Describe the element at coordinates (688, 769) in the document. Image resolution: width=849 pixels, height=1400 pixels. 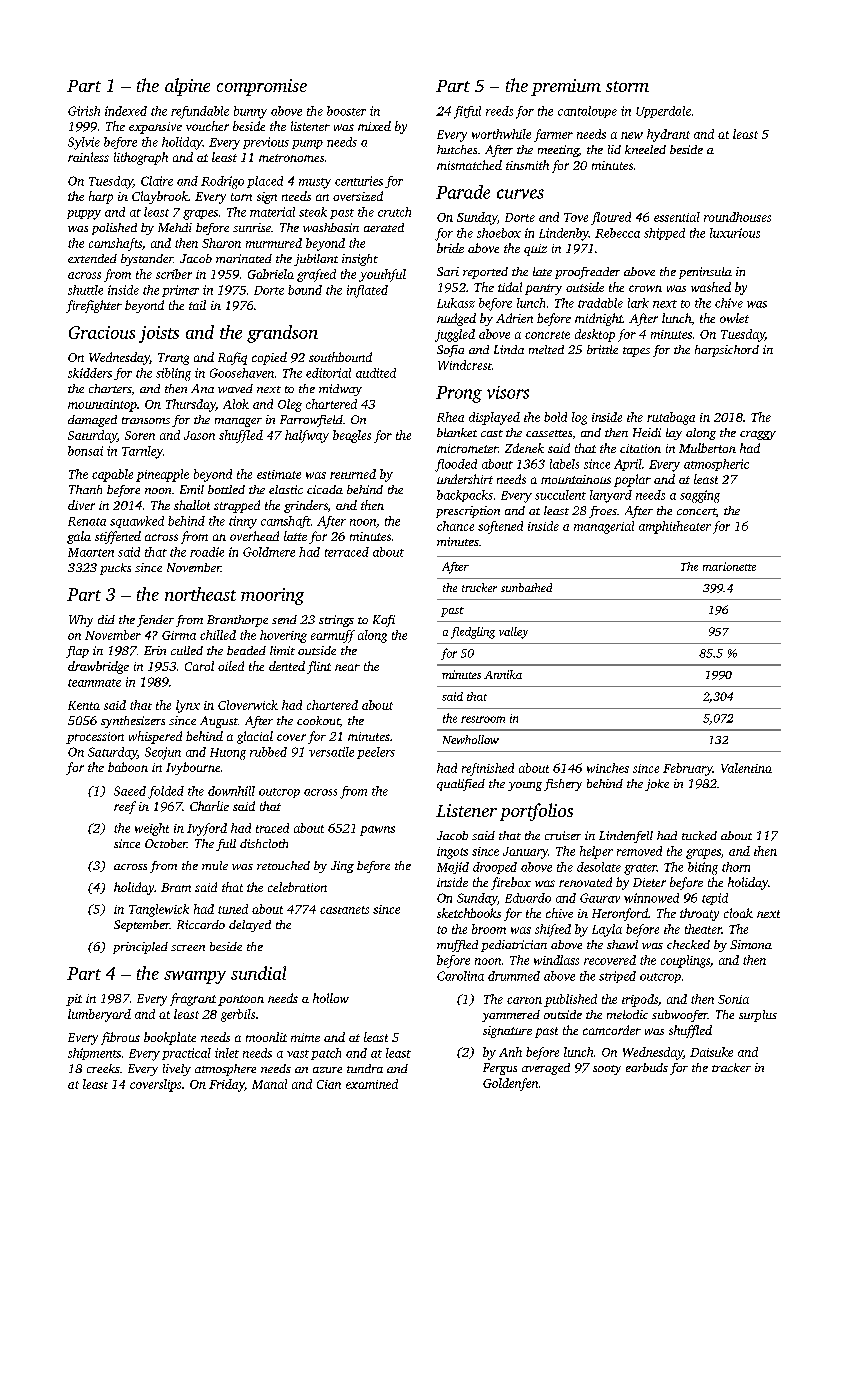
I see `February` at that location.
